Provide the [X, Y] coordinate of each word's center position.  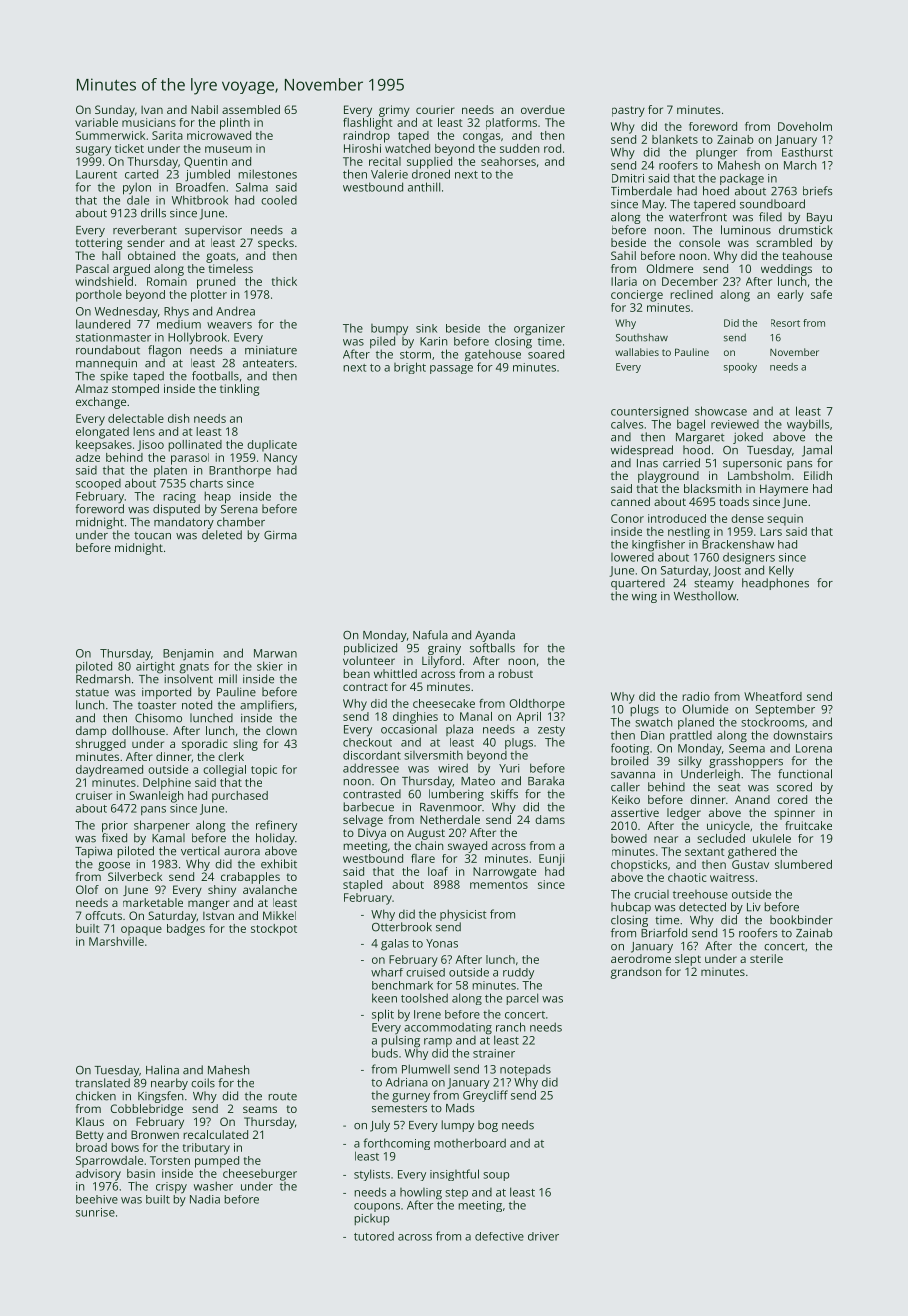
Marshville [116, 941]
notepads [525, 1070]
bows [125, 1147]
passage [451, 369]
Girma [280, 535]
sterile [766, 958]
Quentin [205, 162]
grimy [394, 111]
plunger [717, 154]
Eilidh [818, 475]
